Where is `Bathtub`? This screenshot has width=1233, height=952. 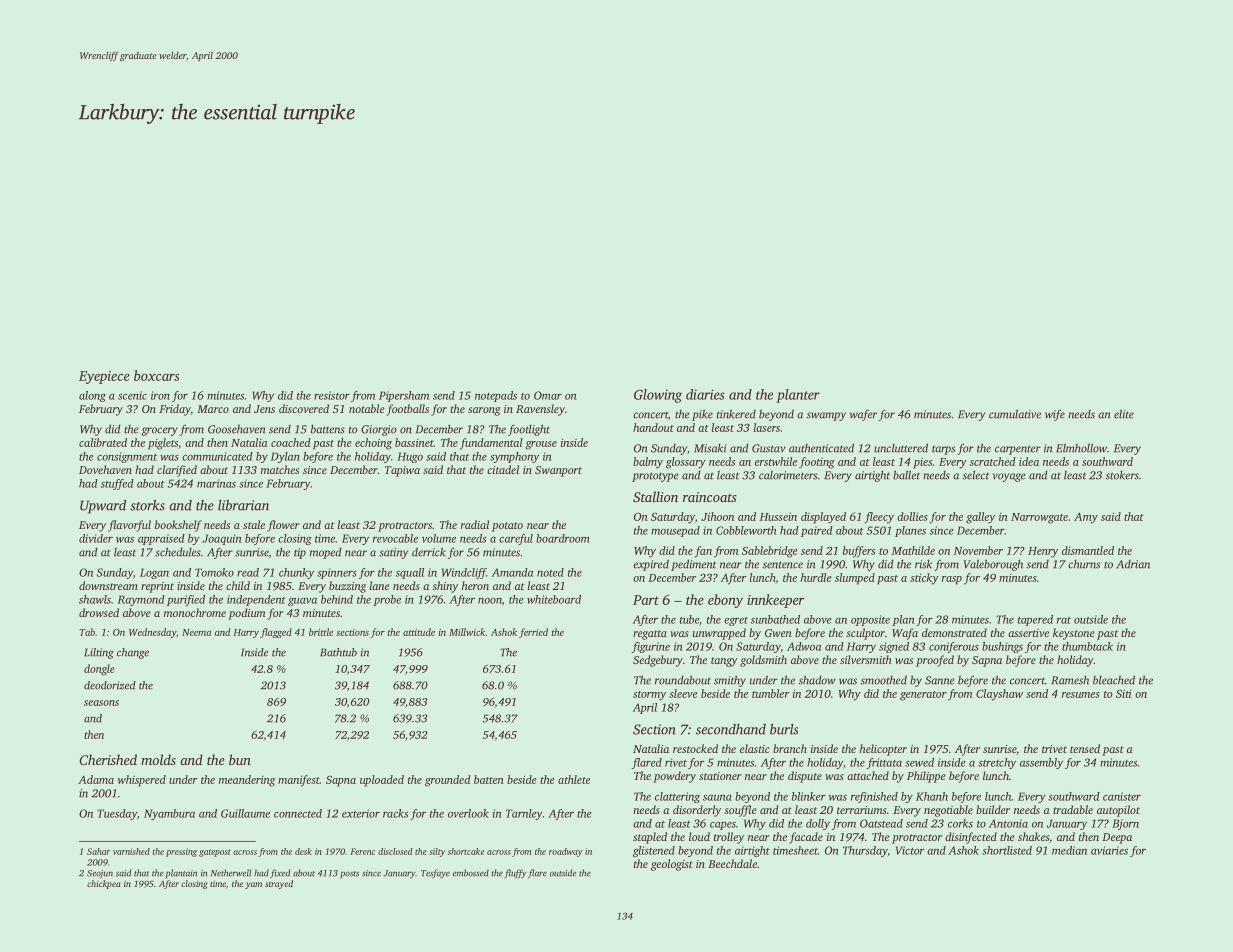
Bathtub is located at coordinates (338, 652).
